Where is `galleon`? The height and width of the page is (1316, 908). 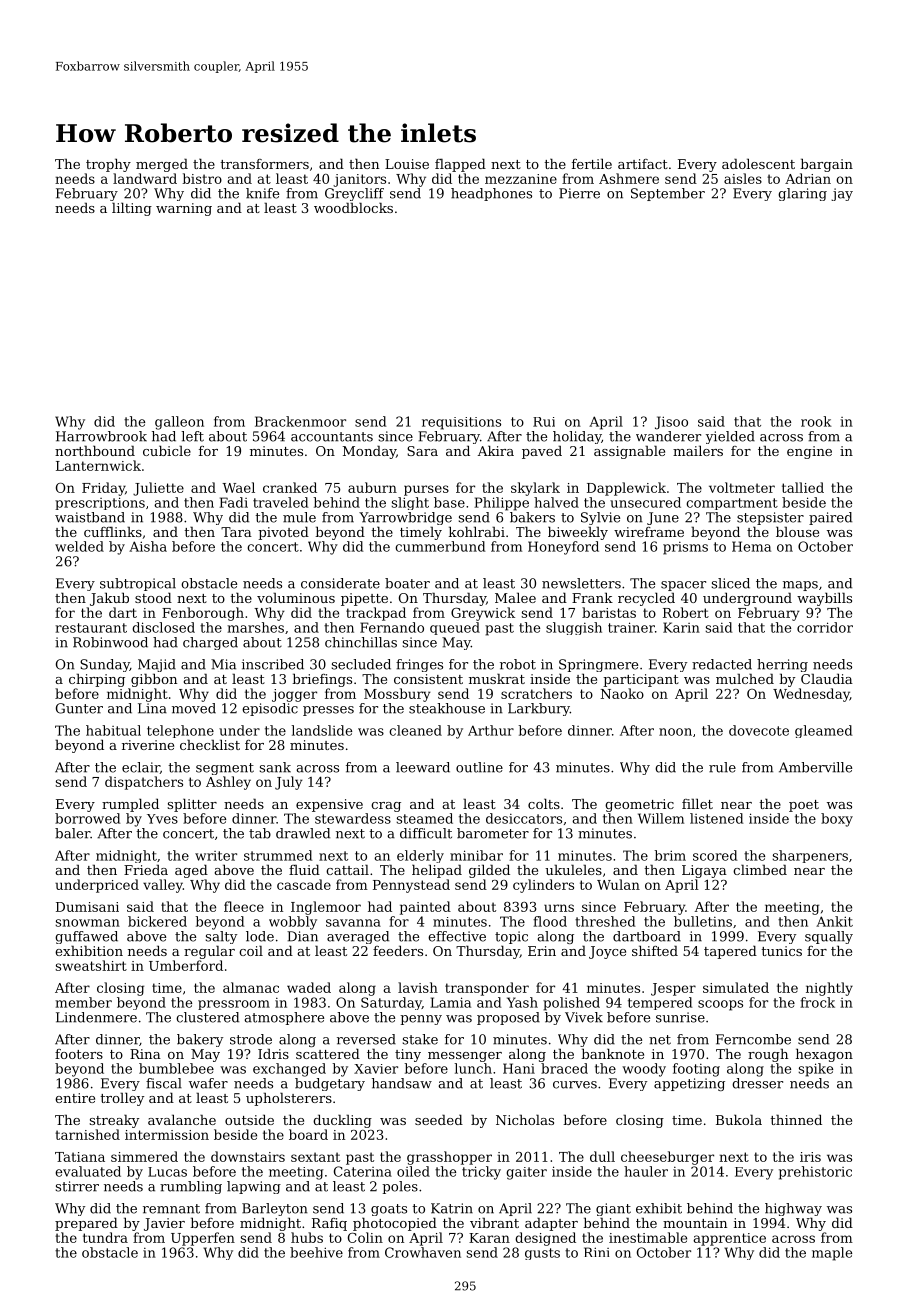
galleon is located at coordinates (179, 423).
